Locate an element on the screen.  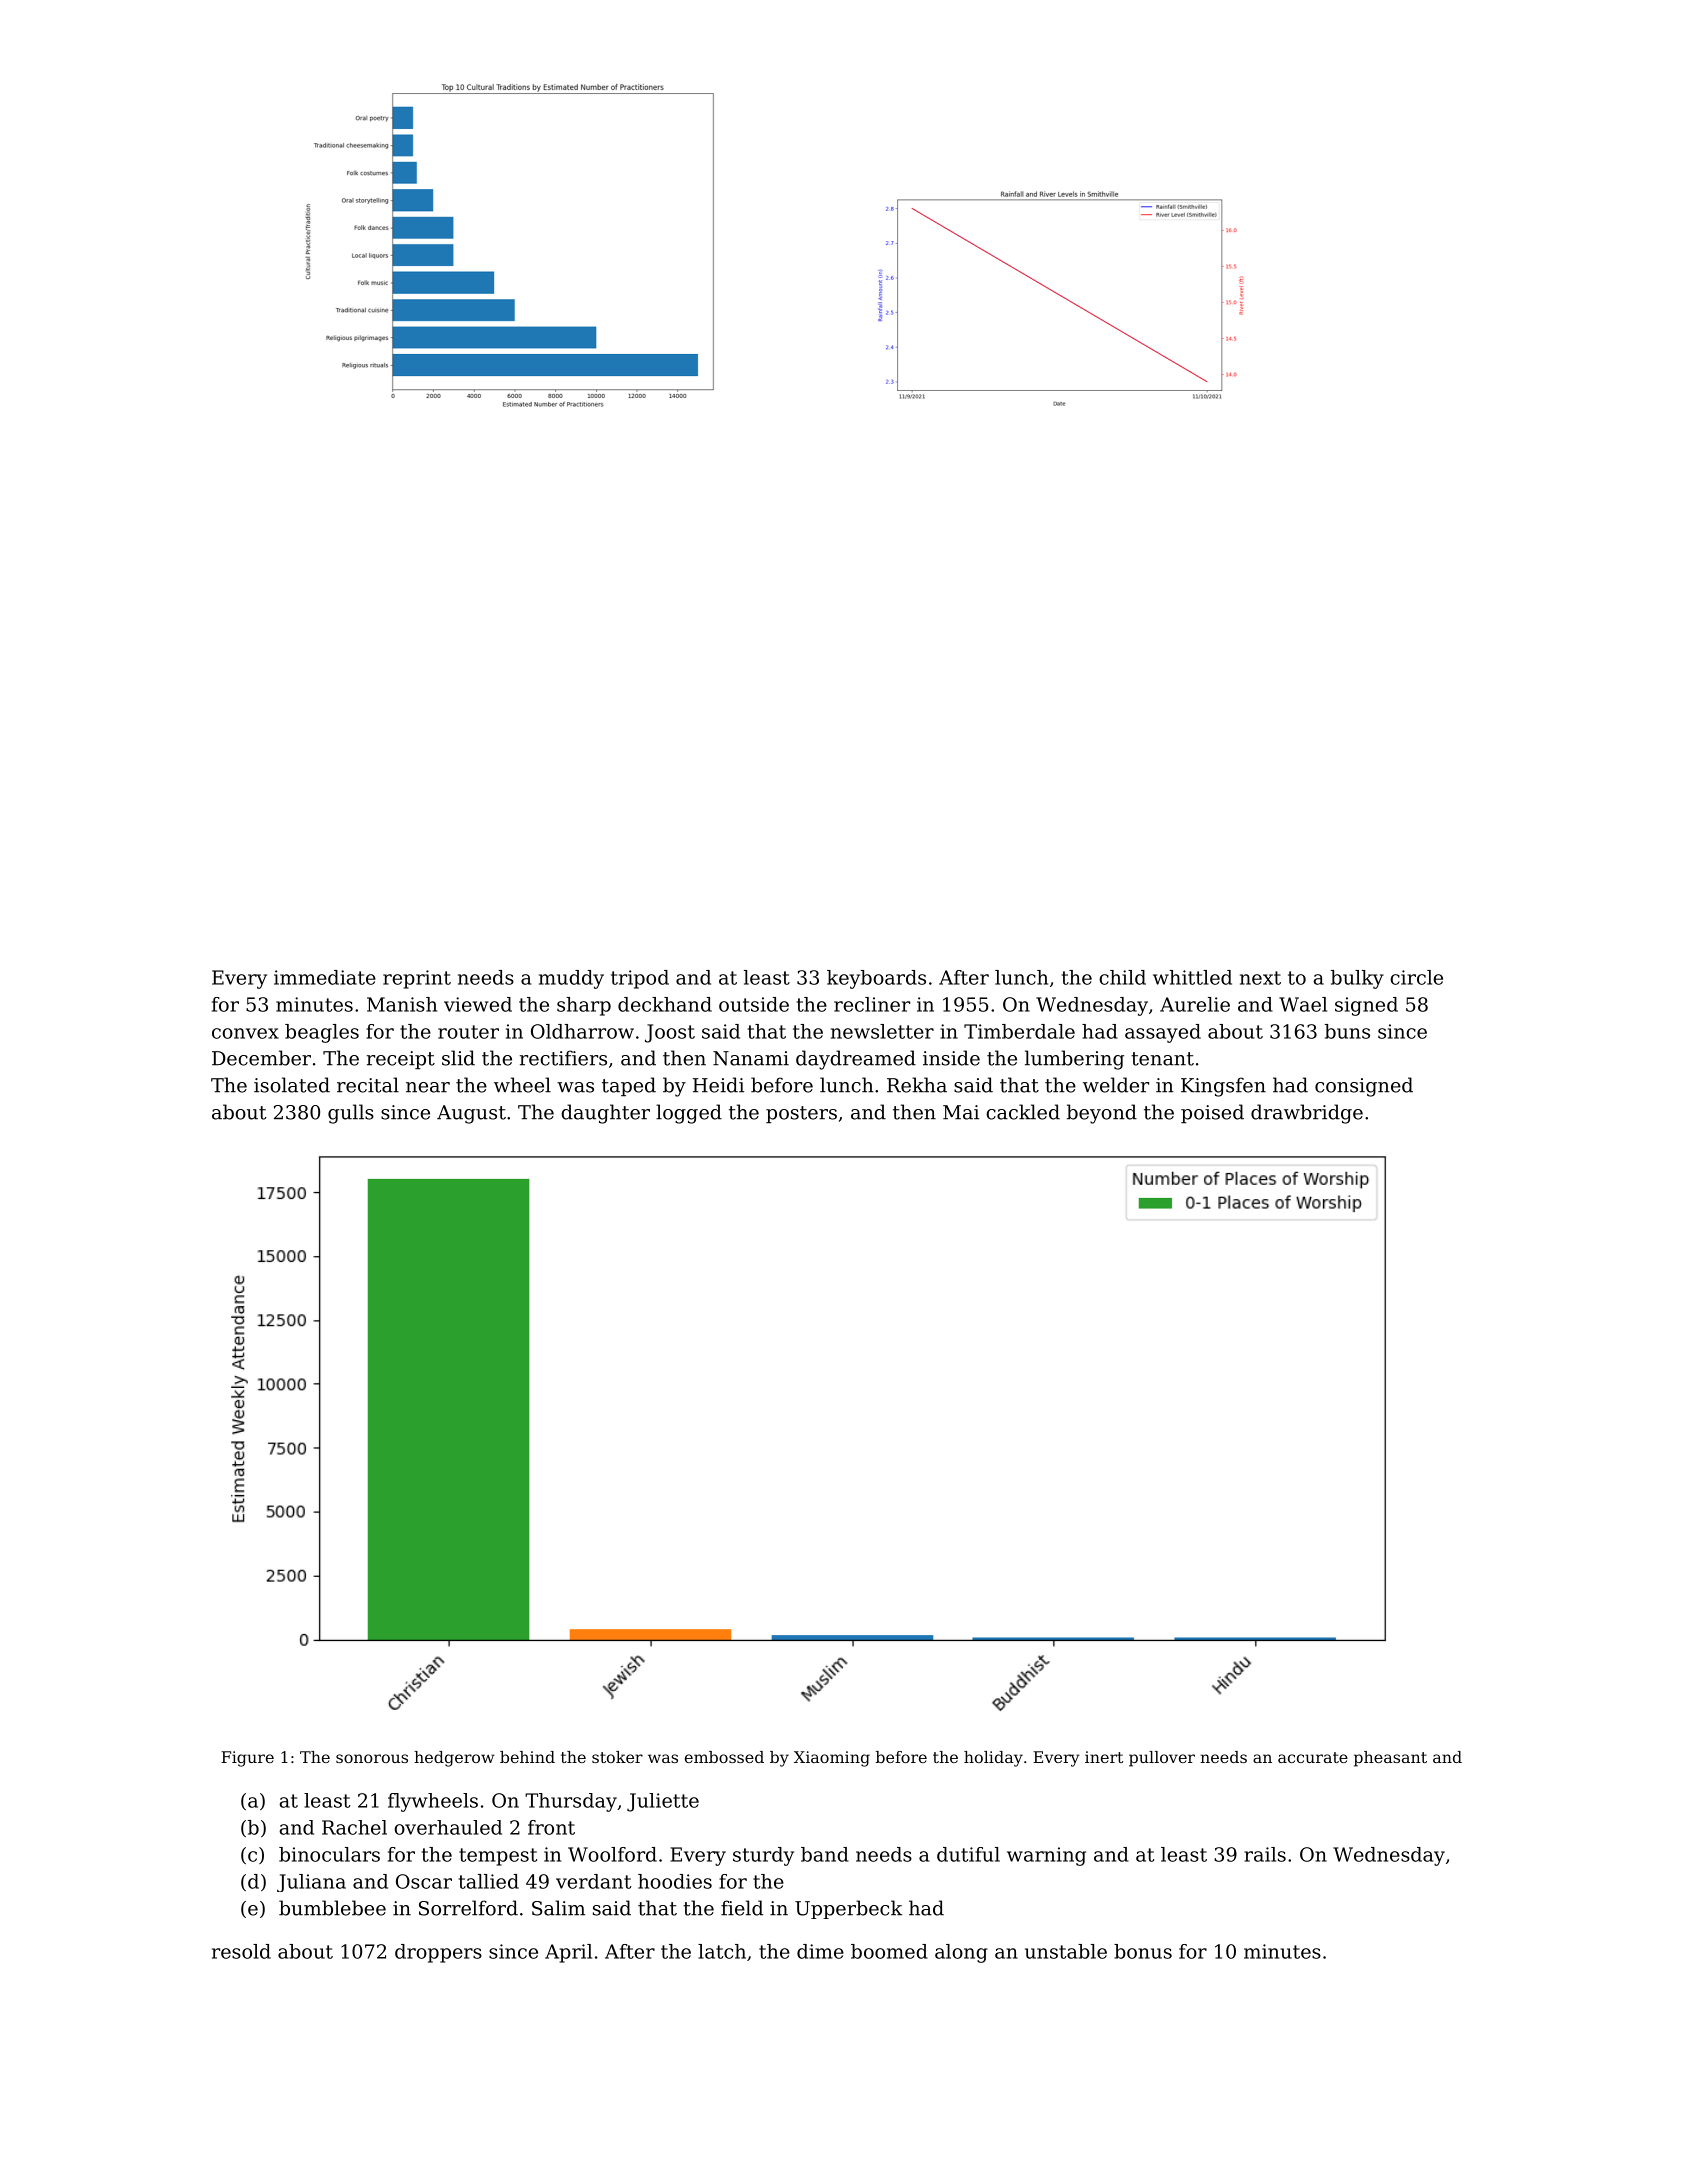
latch is located at coordinates (722, 1951).
